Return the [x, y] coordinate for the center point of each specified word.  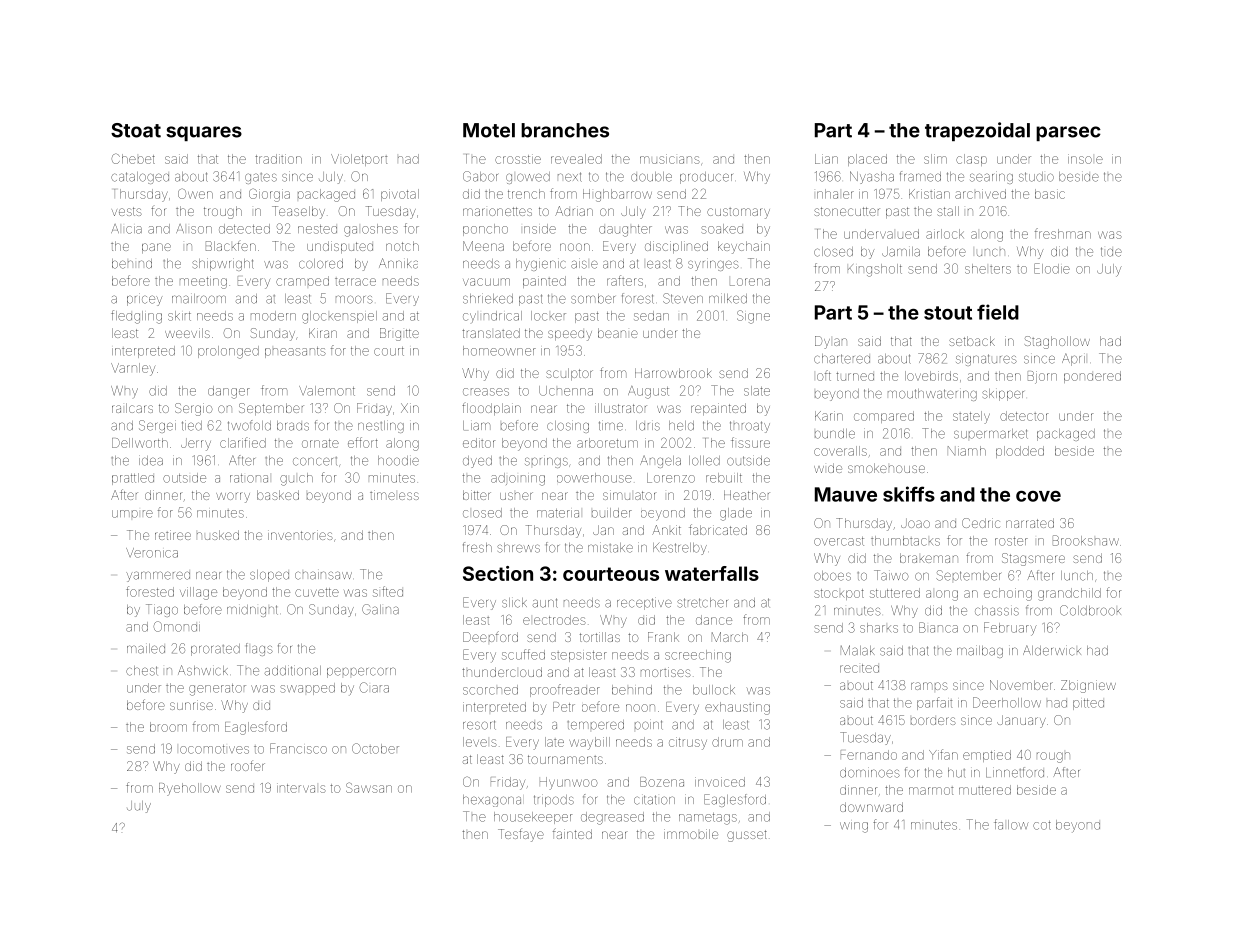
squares [204, 133]
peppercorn [361, 672]
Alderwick [1052, 650]
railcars [132, 408]
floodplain [491, 409]
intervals [301, 788]
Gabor [480, 176]
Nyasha [872, 177]
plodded [1020, 452]
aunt [545, 603]
